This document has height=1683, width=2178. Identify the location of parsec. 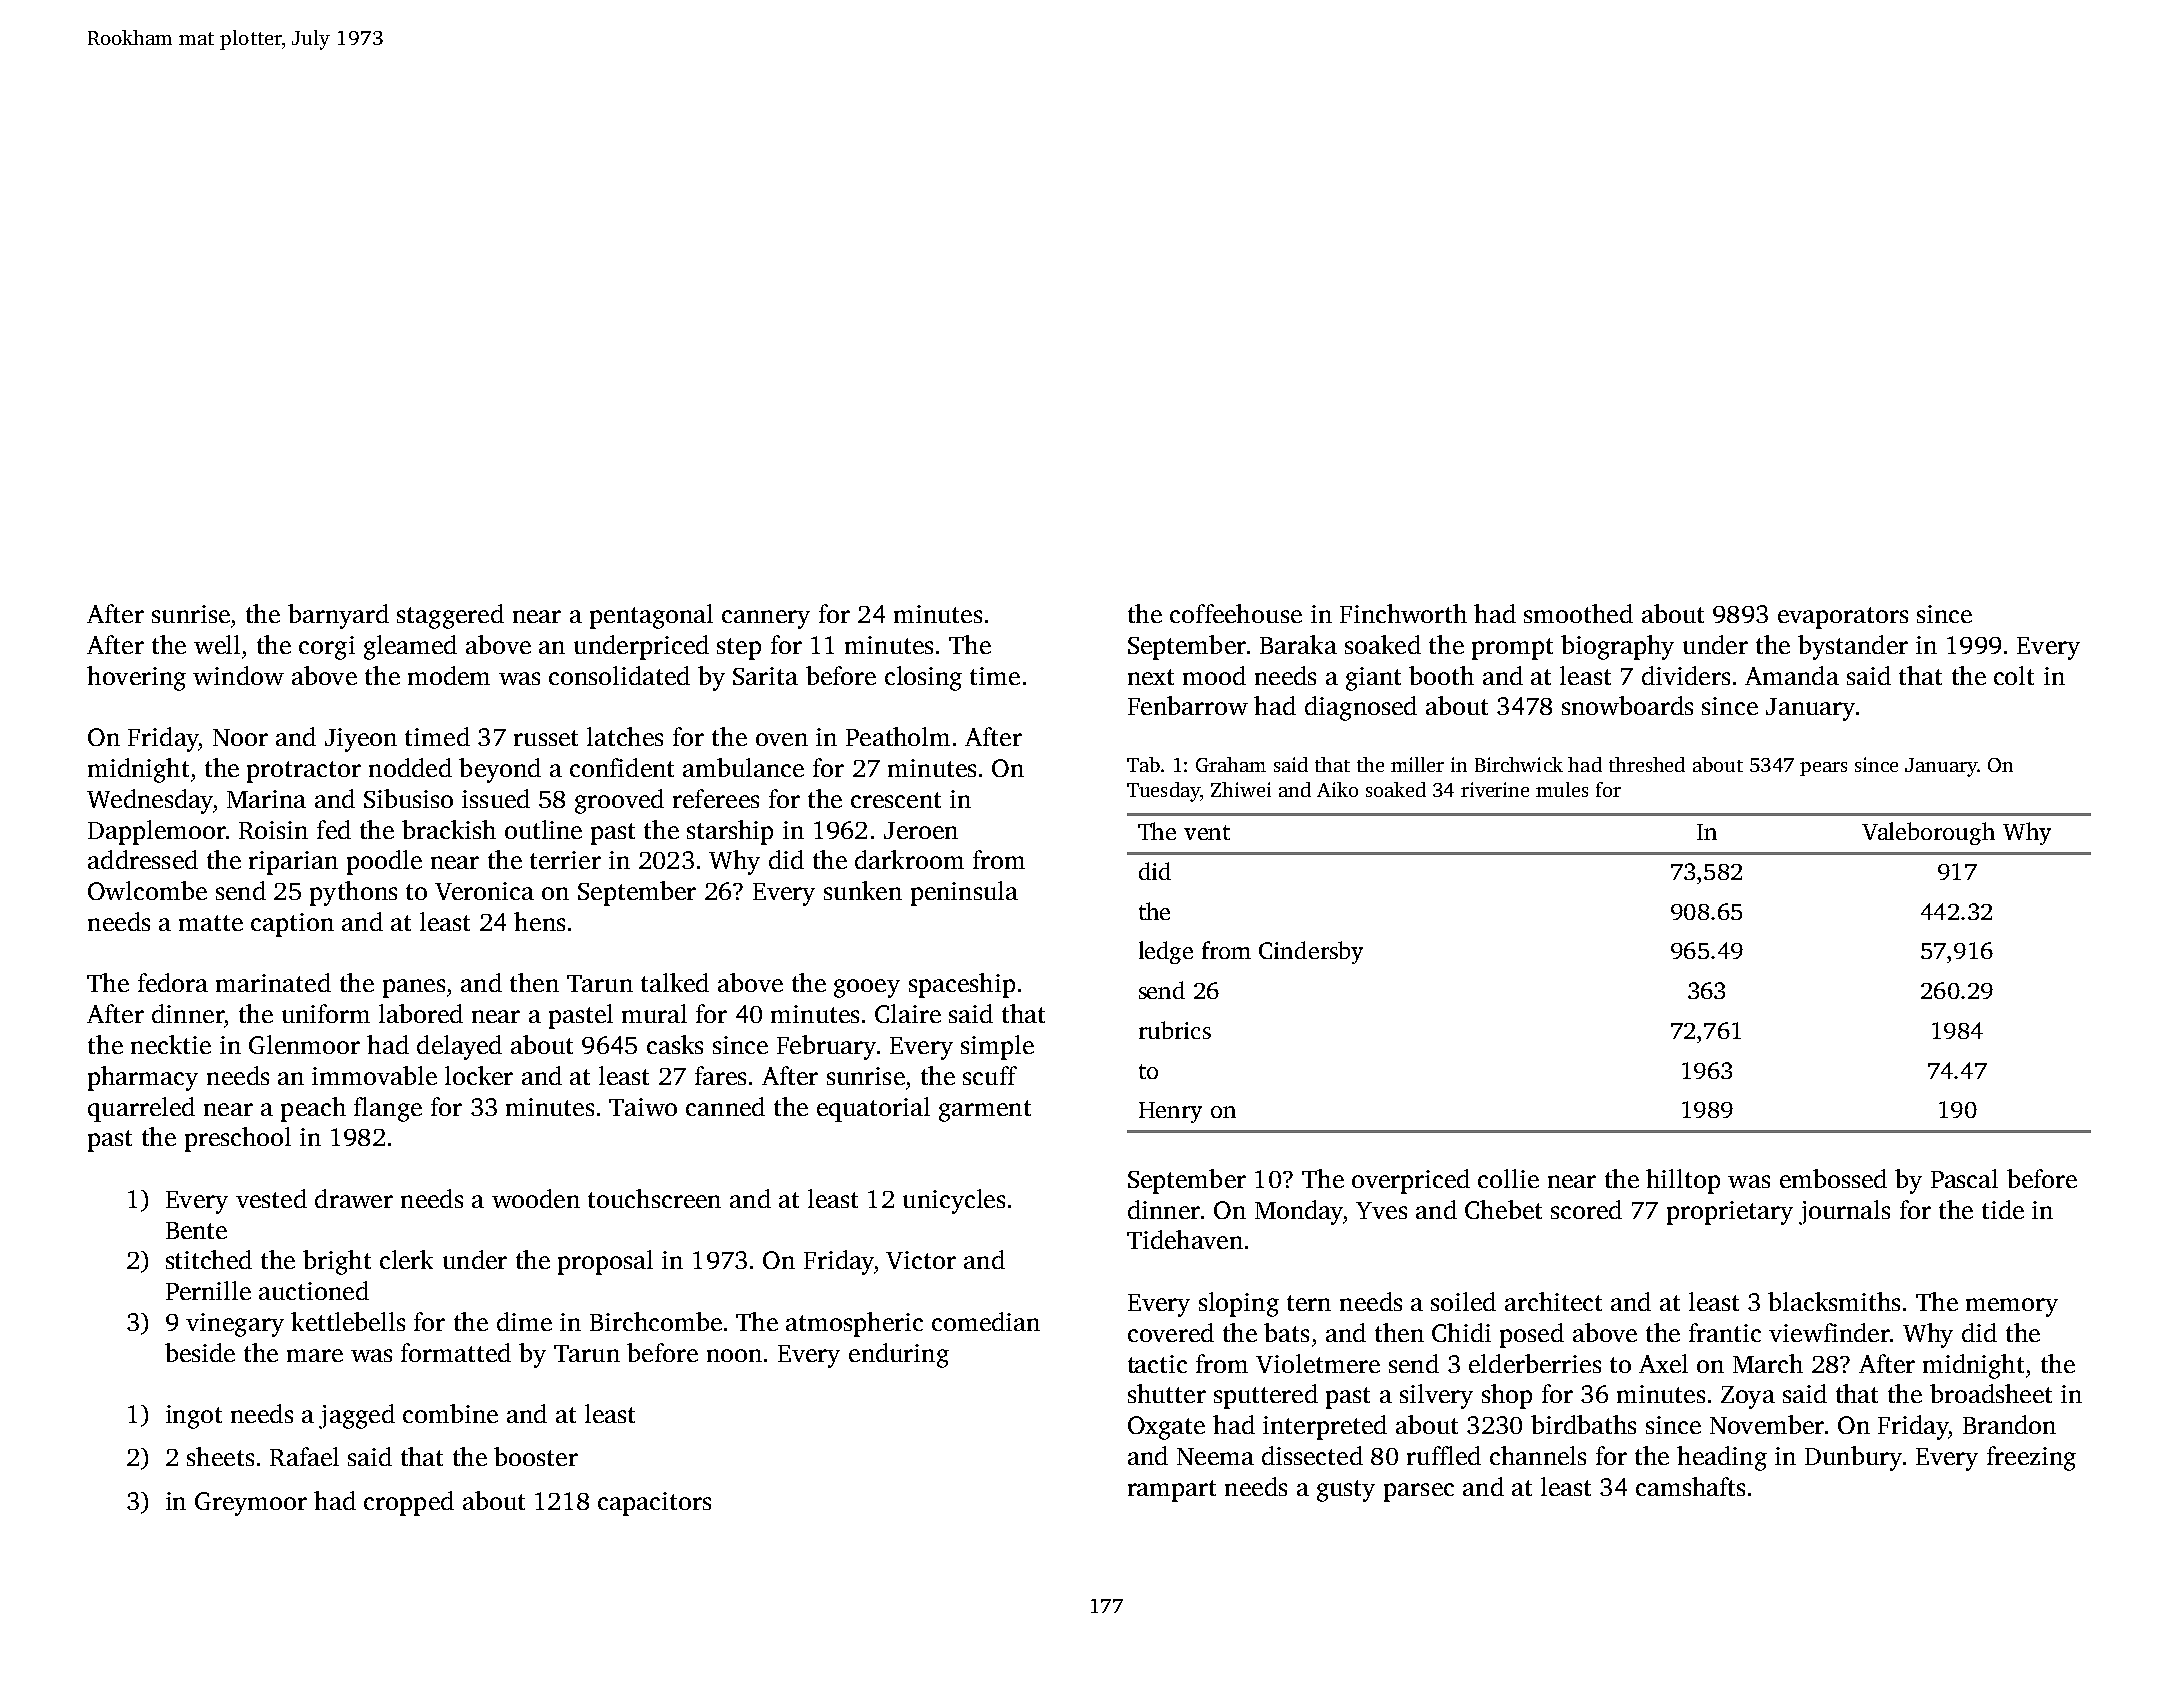
(1419, 1492).
